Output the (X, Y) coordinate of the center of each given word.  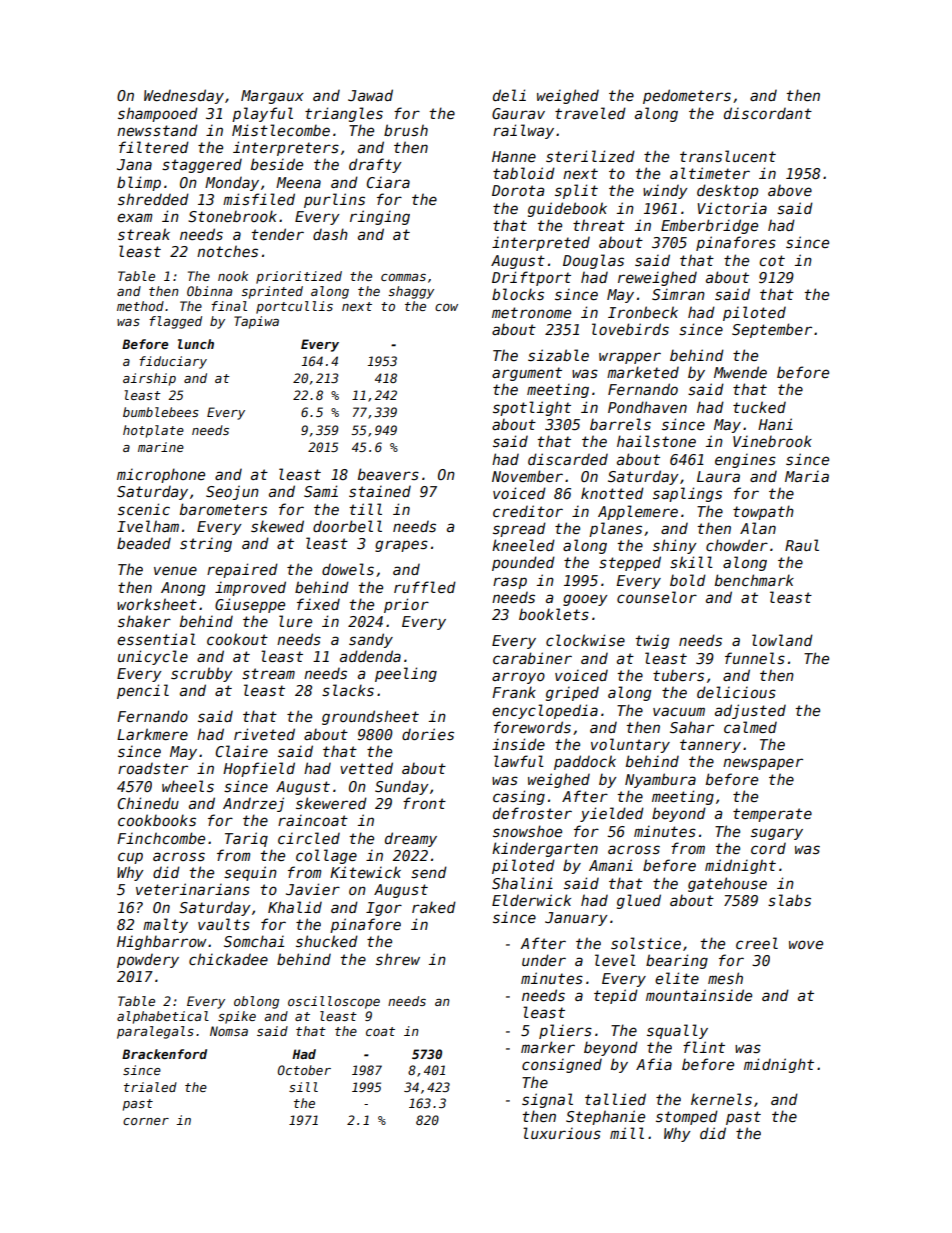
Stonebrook (232, 216)
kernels (721, 1099)
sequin (250, 873)
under (544, 960)
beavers (388, 474)
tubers (678, 675)
